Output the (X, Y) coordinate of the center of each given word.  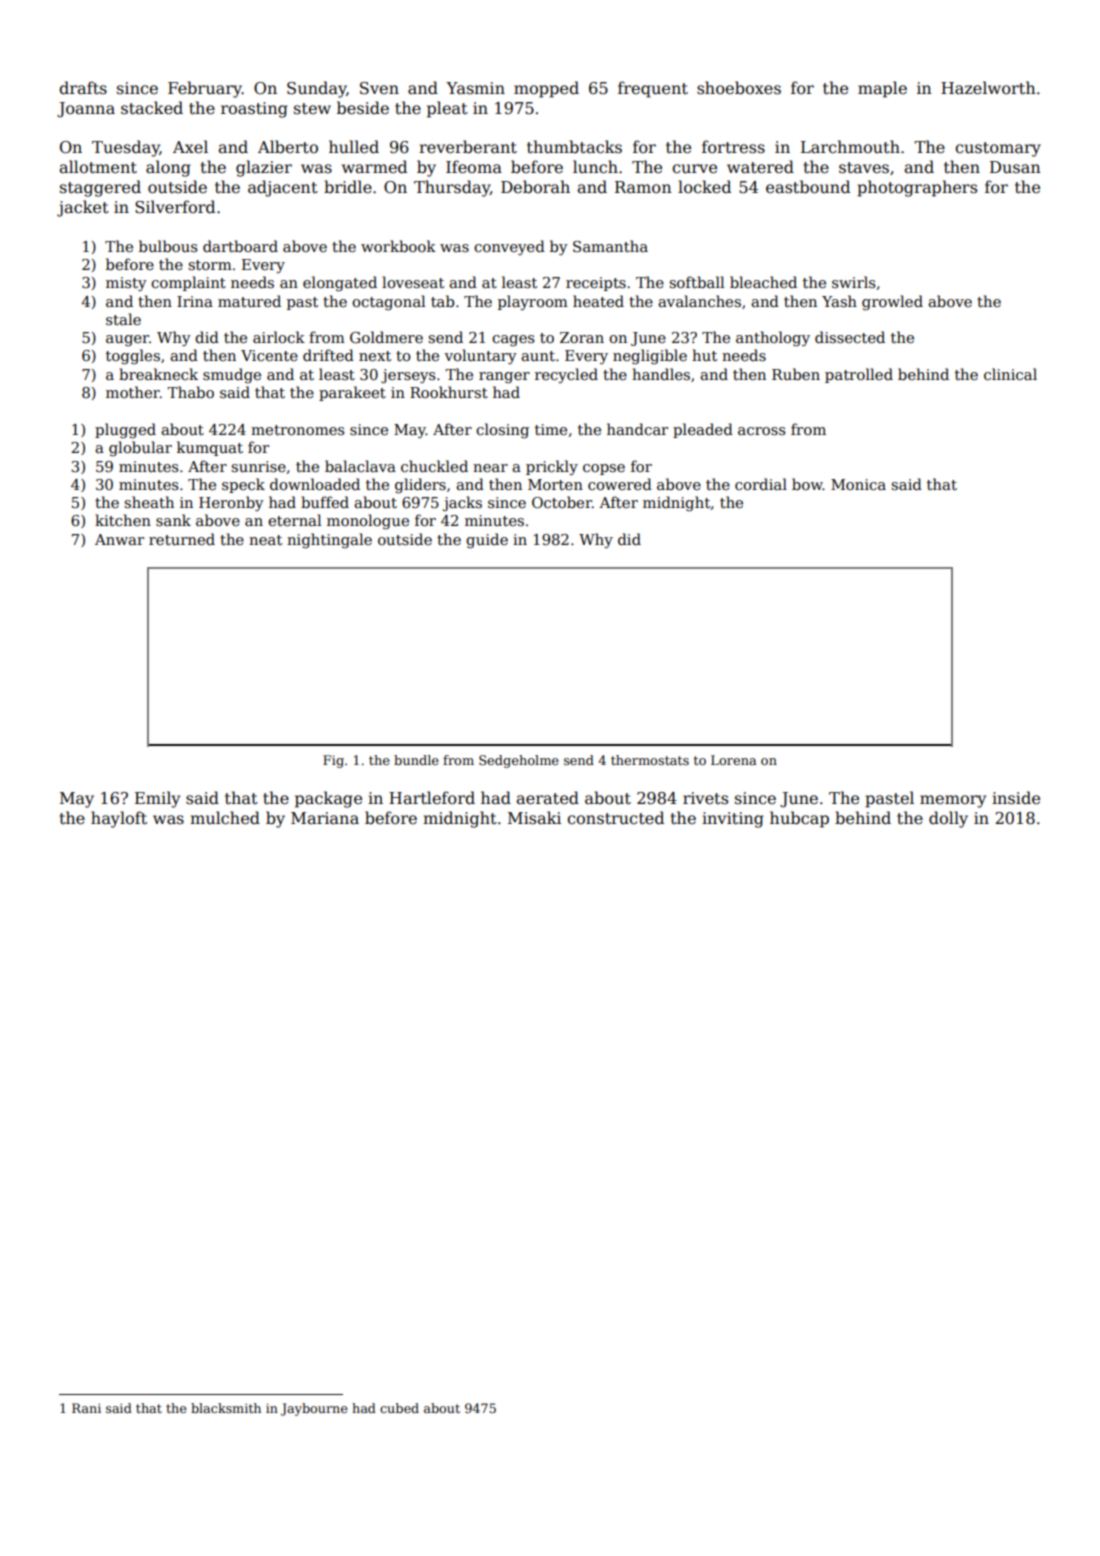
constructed (615, 818)
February (205, 89)
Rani (86, 1408)
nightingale (329, 541)
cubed (399, 1408)
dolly (948, 819)
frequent (653, 89)
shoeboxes (739, 88)
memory (953, 801)
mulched (225, 818)
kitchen (123, 520)
